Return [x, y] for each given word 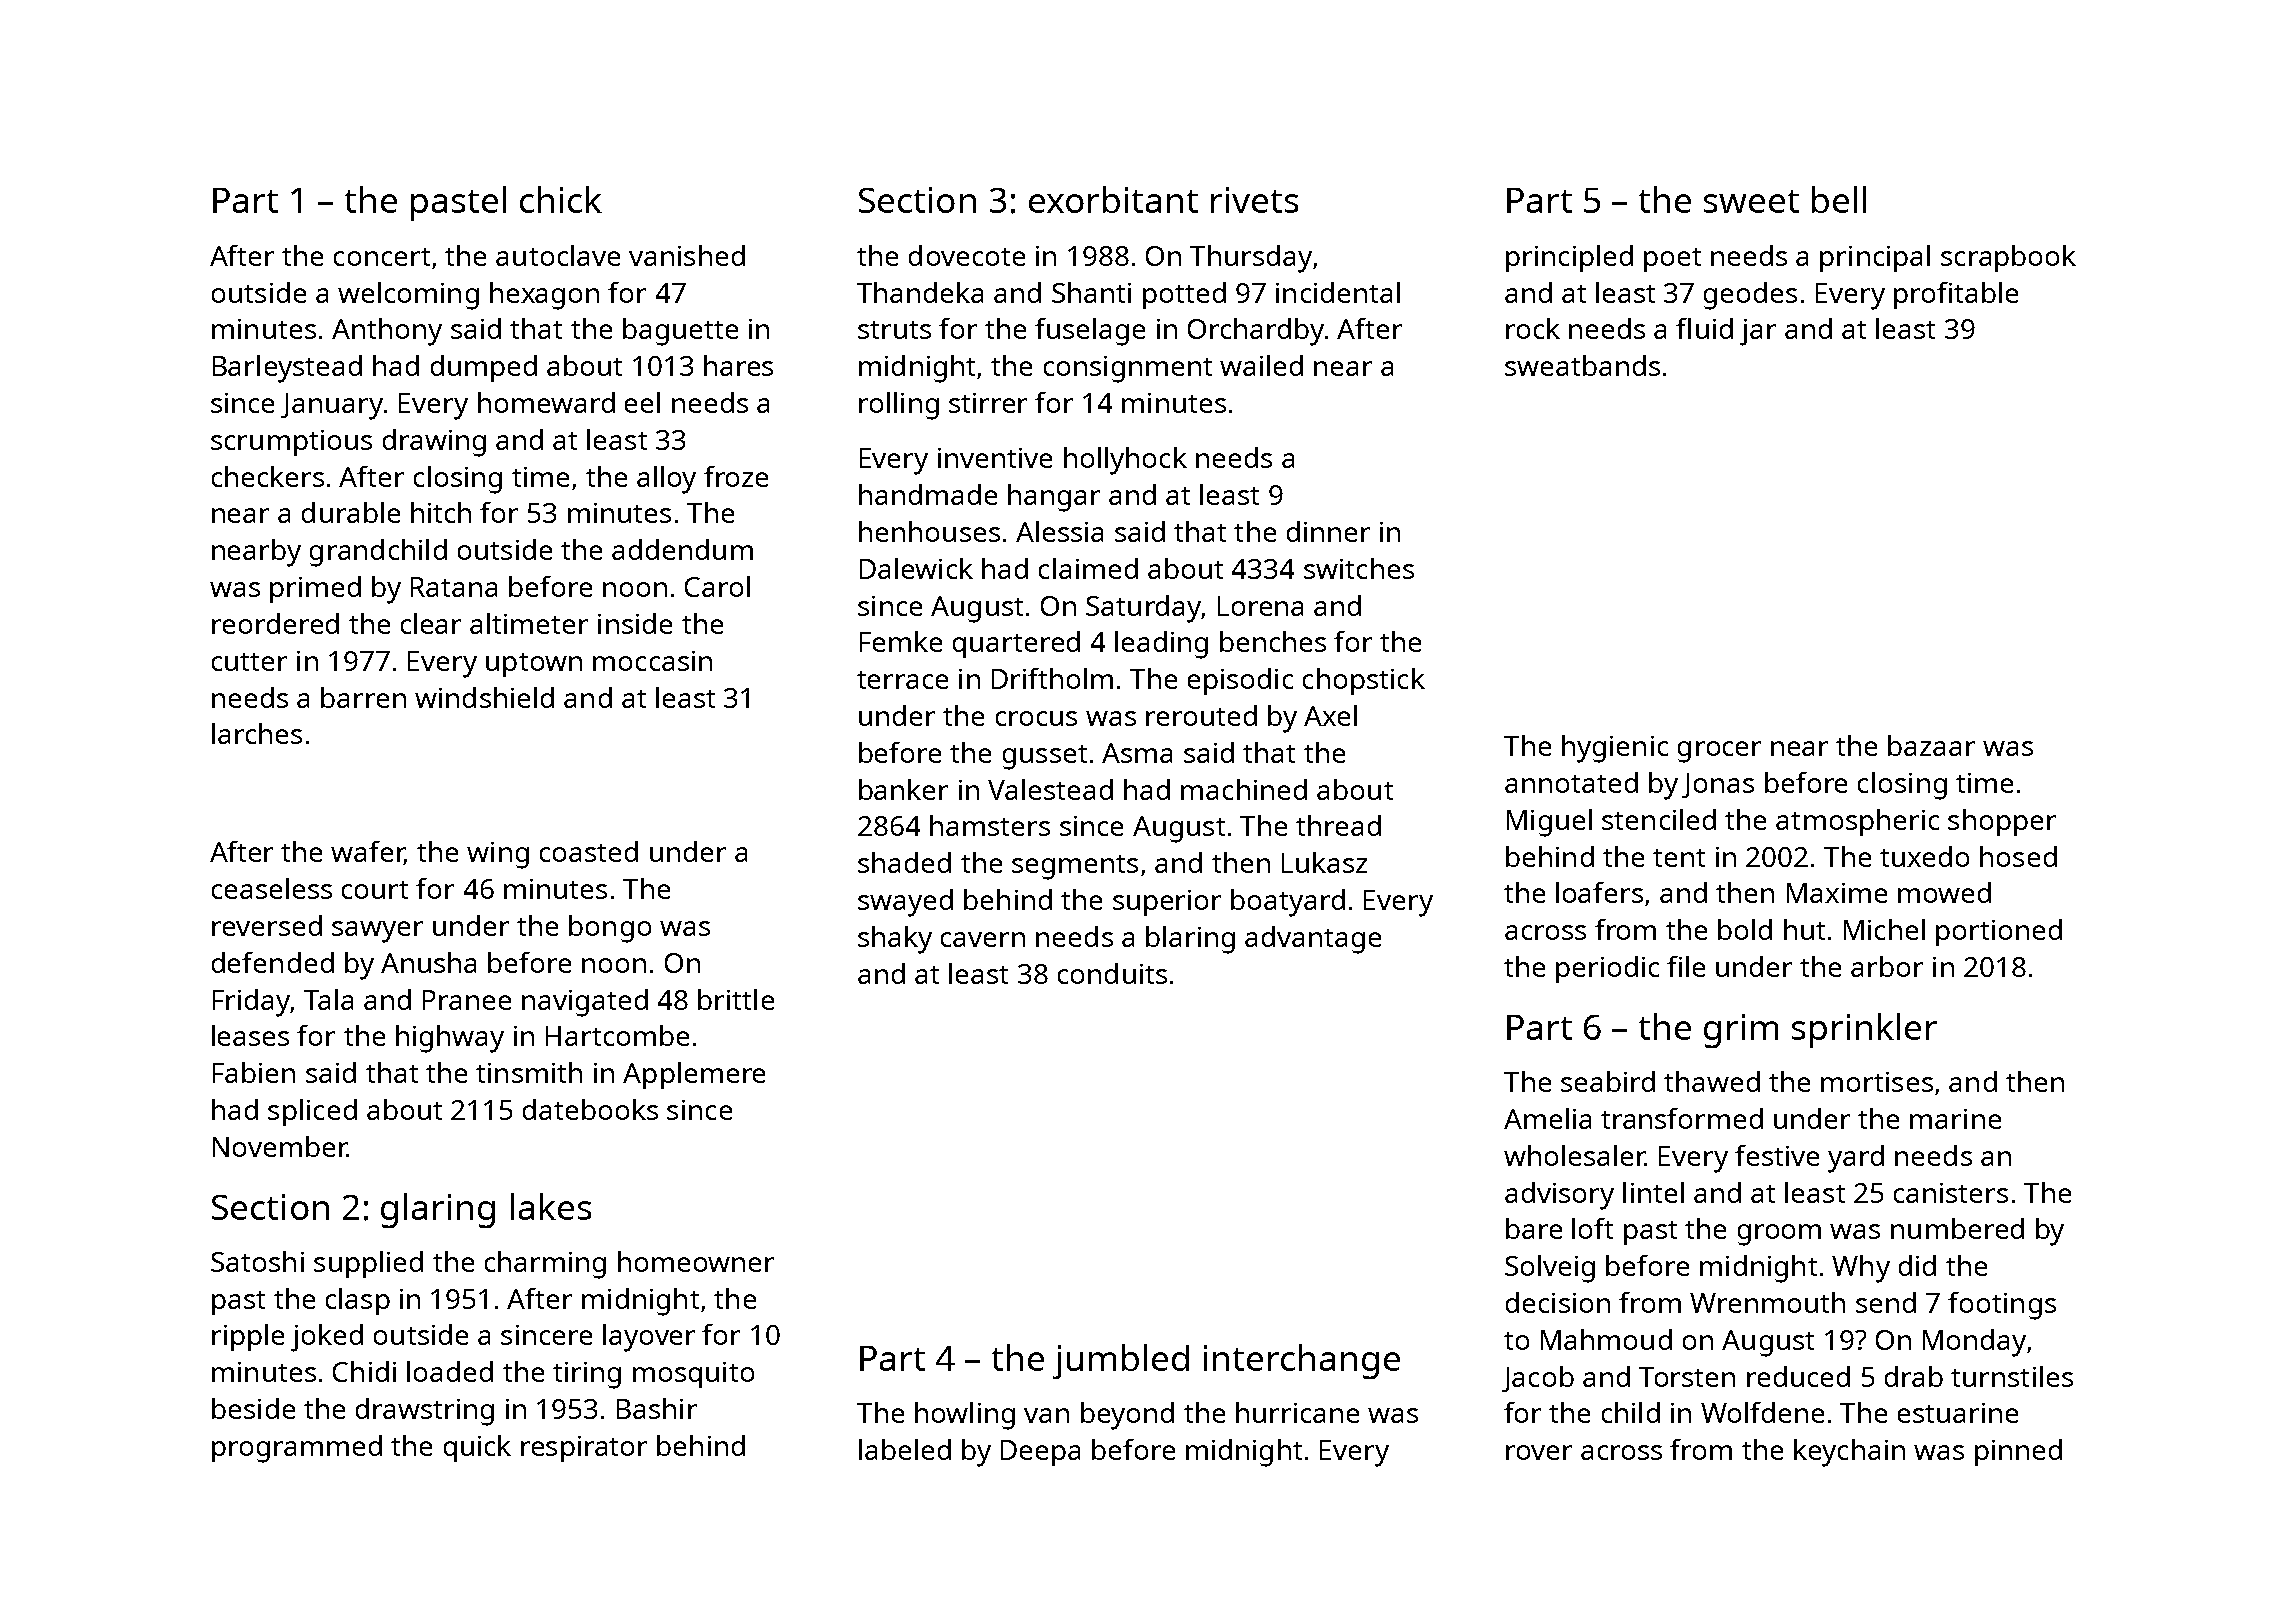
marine [1955, 1119]
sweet [1751, 201]
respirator [584, 1449]
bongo [610, 929]
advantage [1313, 940]
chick [561, 199]
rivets [1254, 200]
